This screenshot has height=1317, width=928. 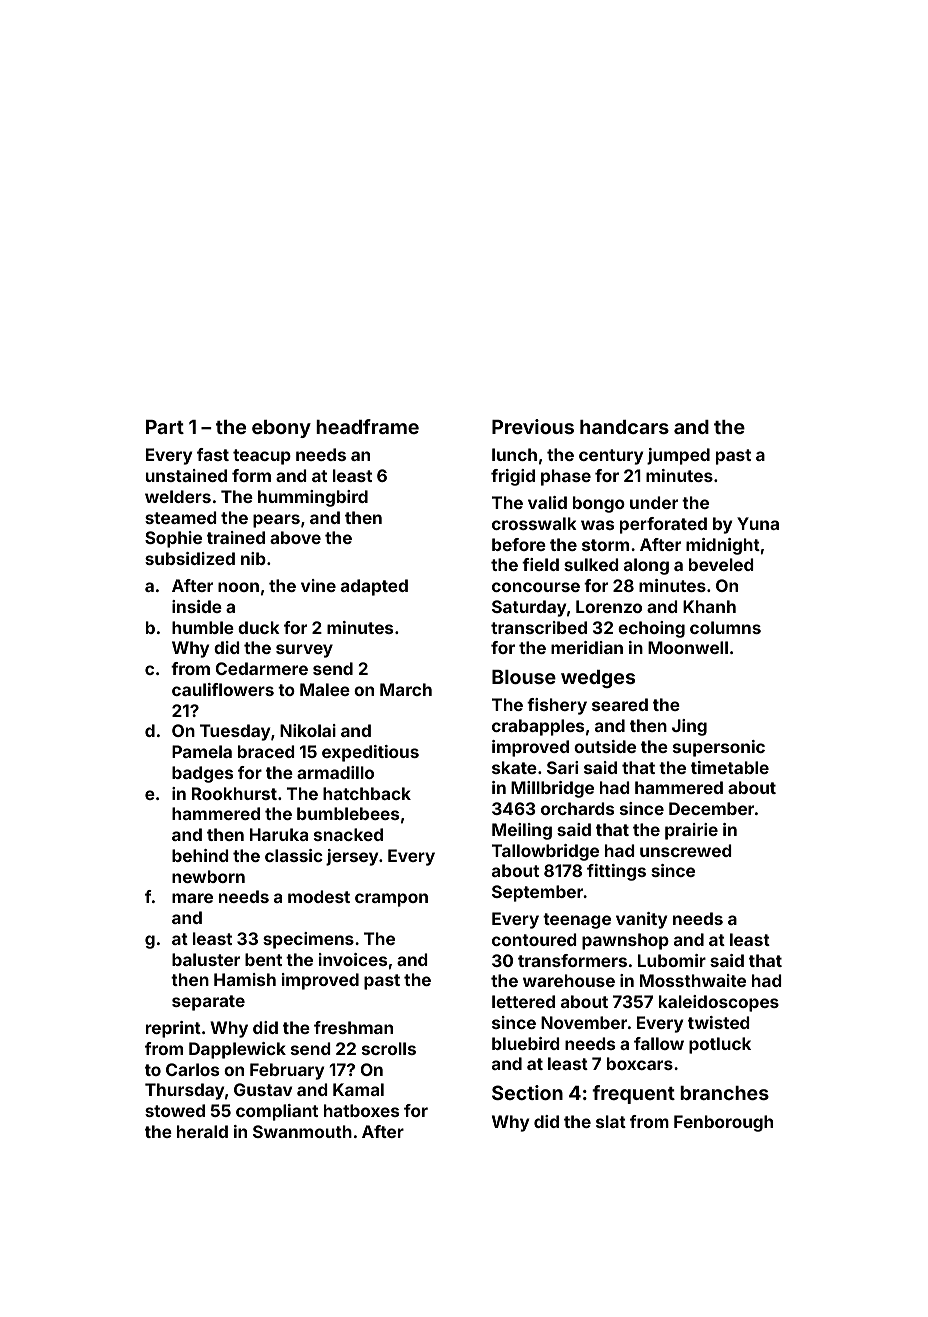 I want to click on headframe, so click(x=367, y=426).
